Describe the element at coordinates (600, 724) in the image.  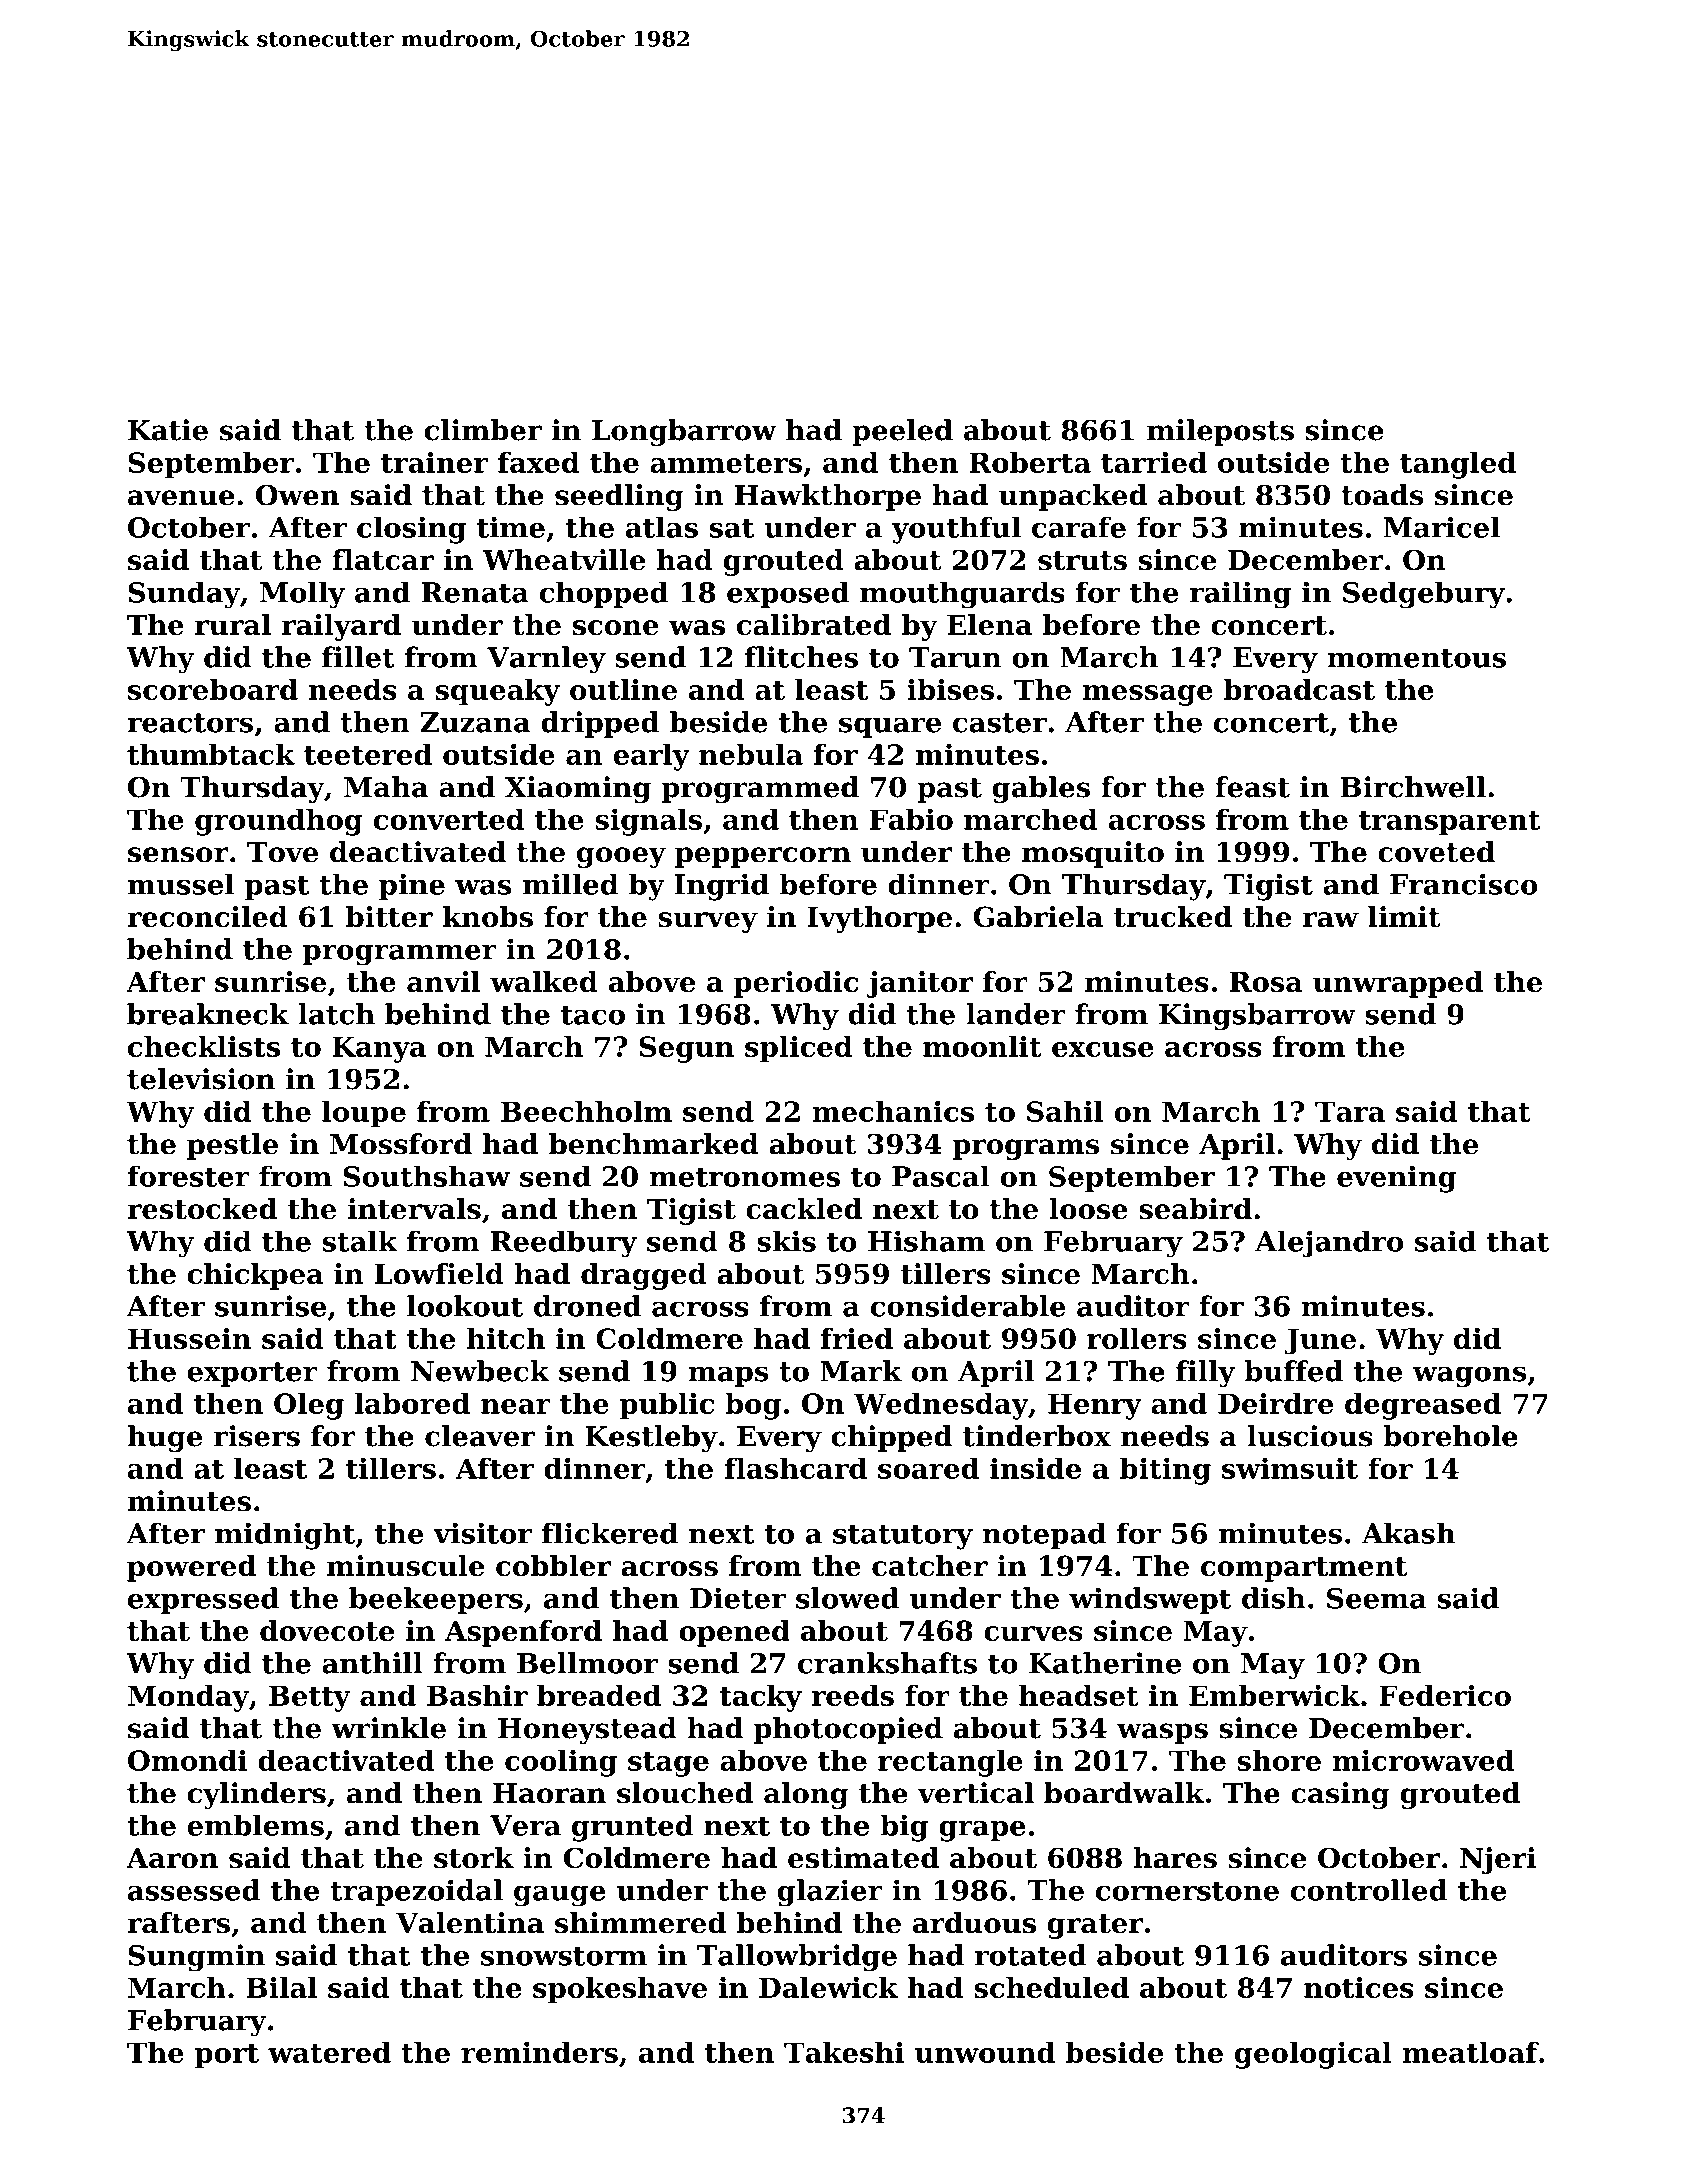
I see `dripped` at that location.
